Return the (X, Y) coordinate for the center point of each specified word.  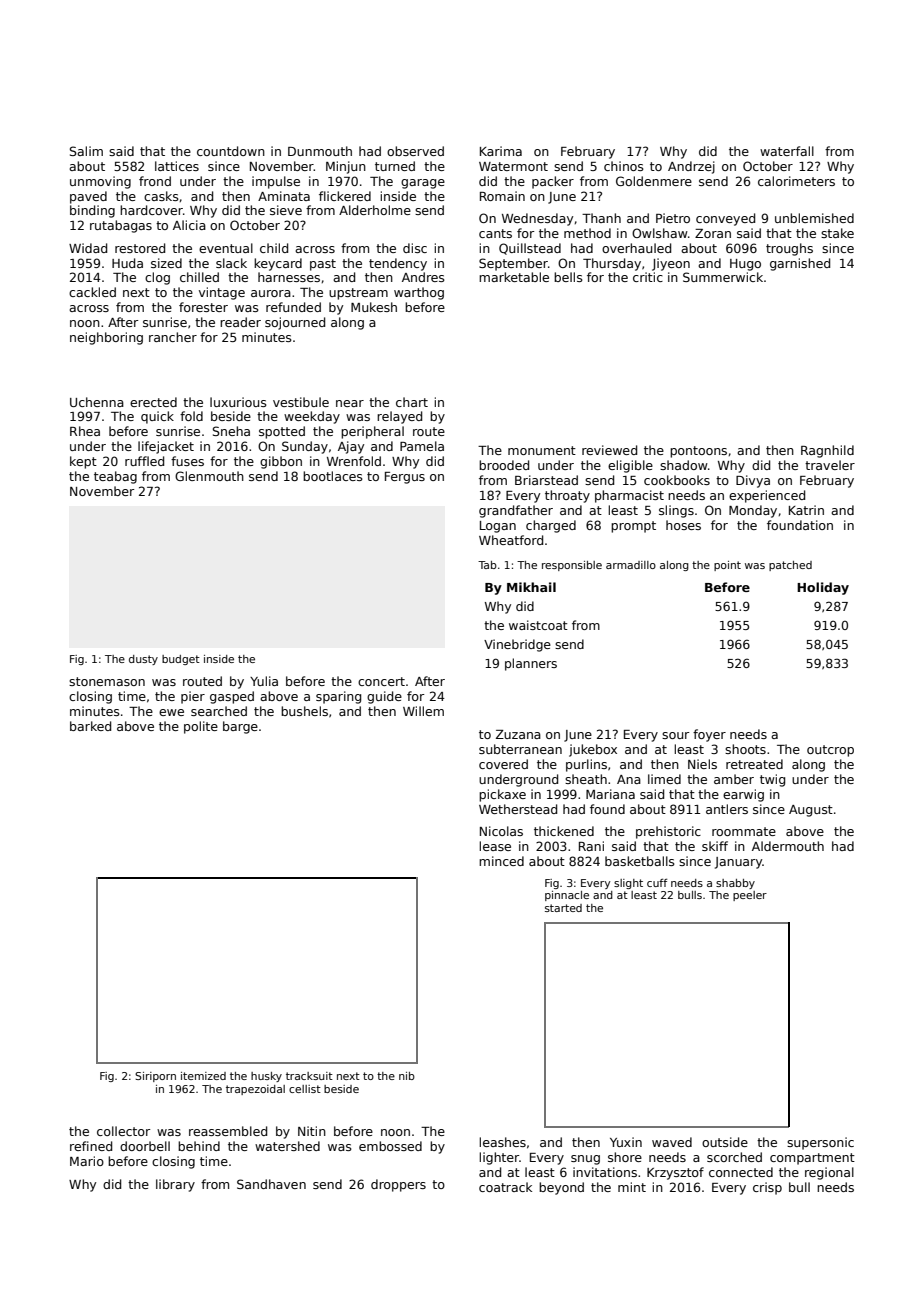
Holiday (823, 588)
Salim (86, 151)
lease (495, 846)
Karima (501, 151)
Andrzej (691, 167)
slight (628, 884)
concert (381, 681)
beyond (561, 1188)
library (175, 1185)
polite (201, 727)
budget (181, 660)
